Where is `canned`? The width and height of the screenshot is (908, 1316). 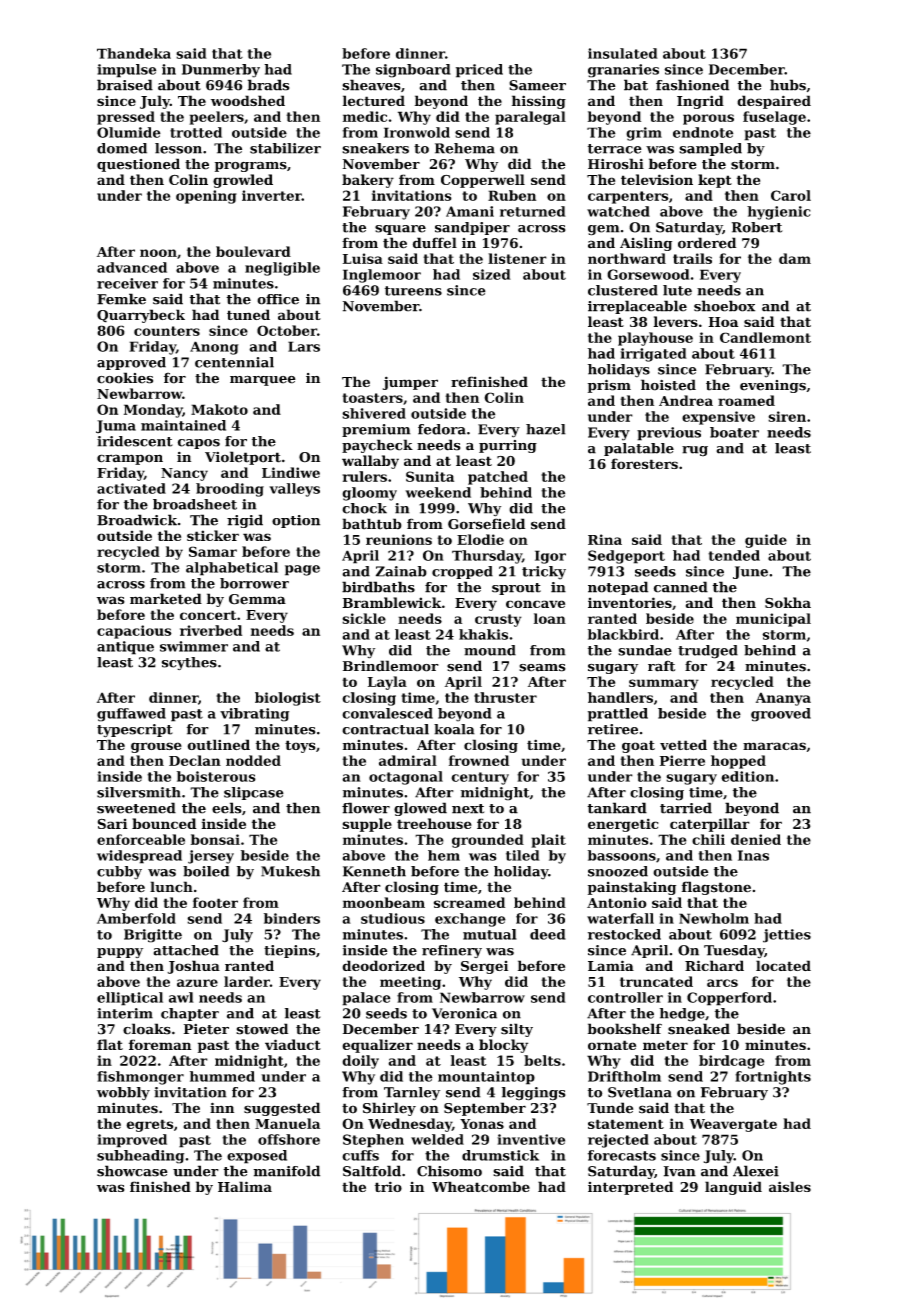
canned is located at coordinates (681, 587).
